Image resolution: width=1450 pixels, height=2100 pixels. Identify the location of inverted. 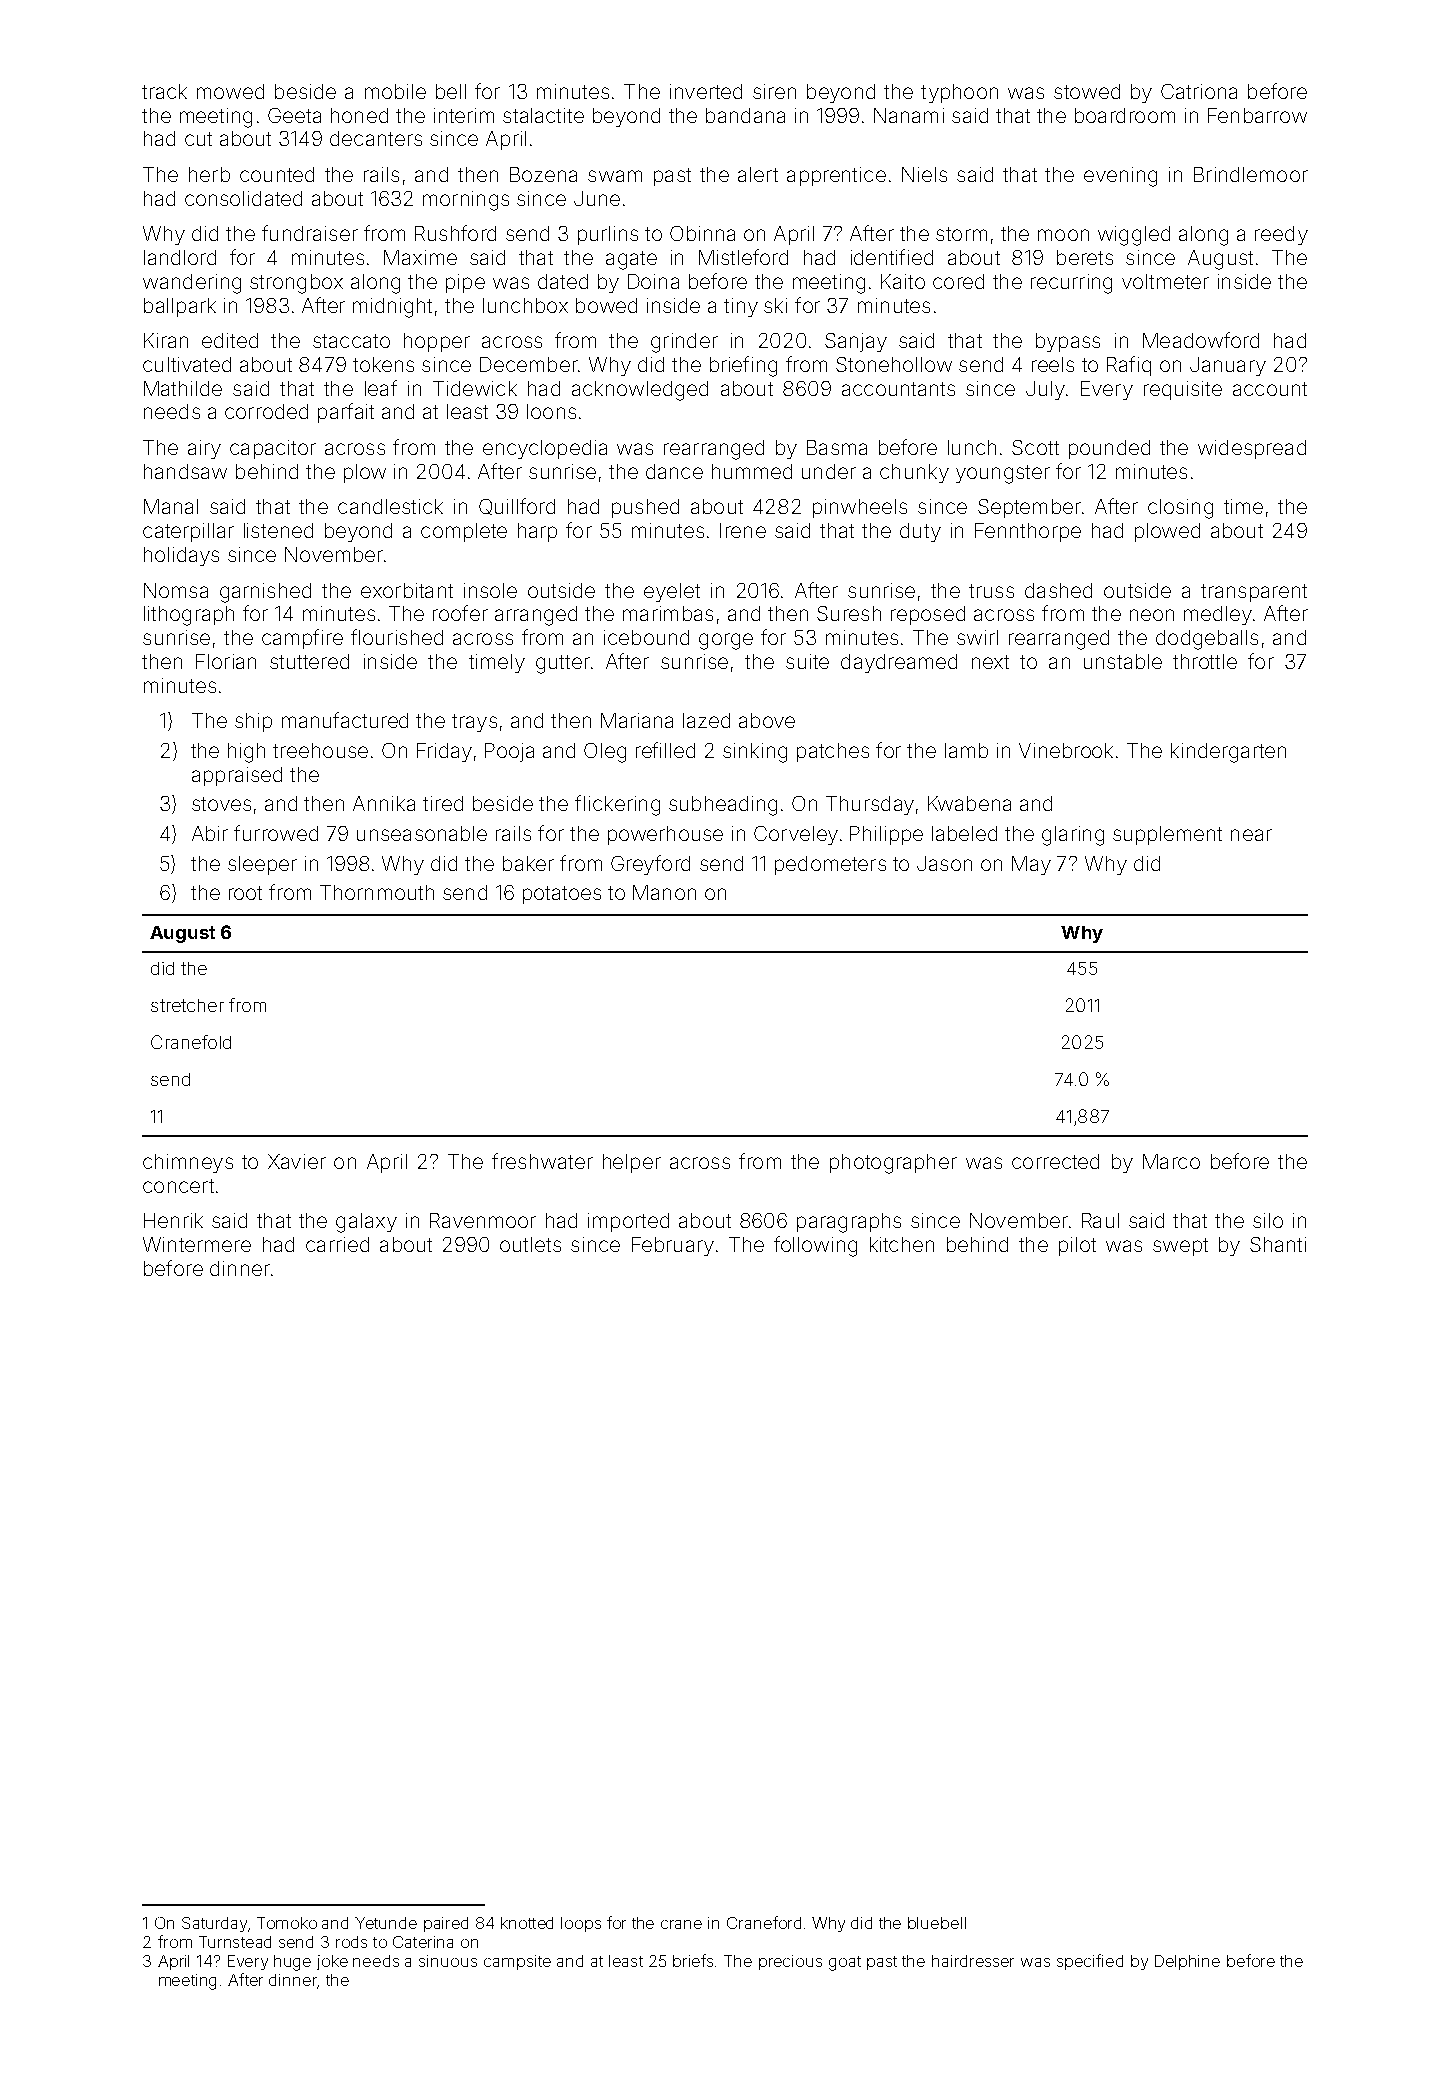
(706, 91).
